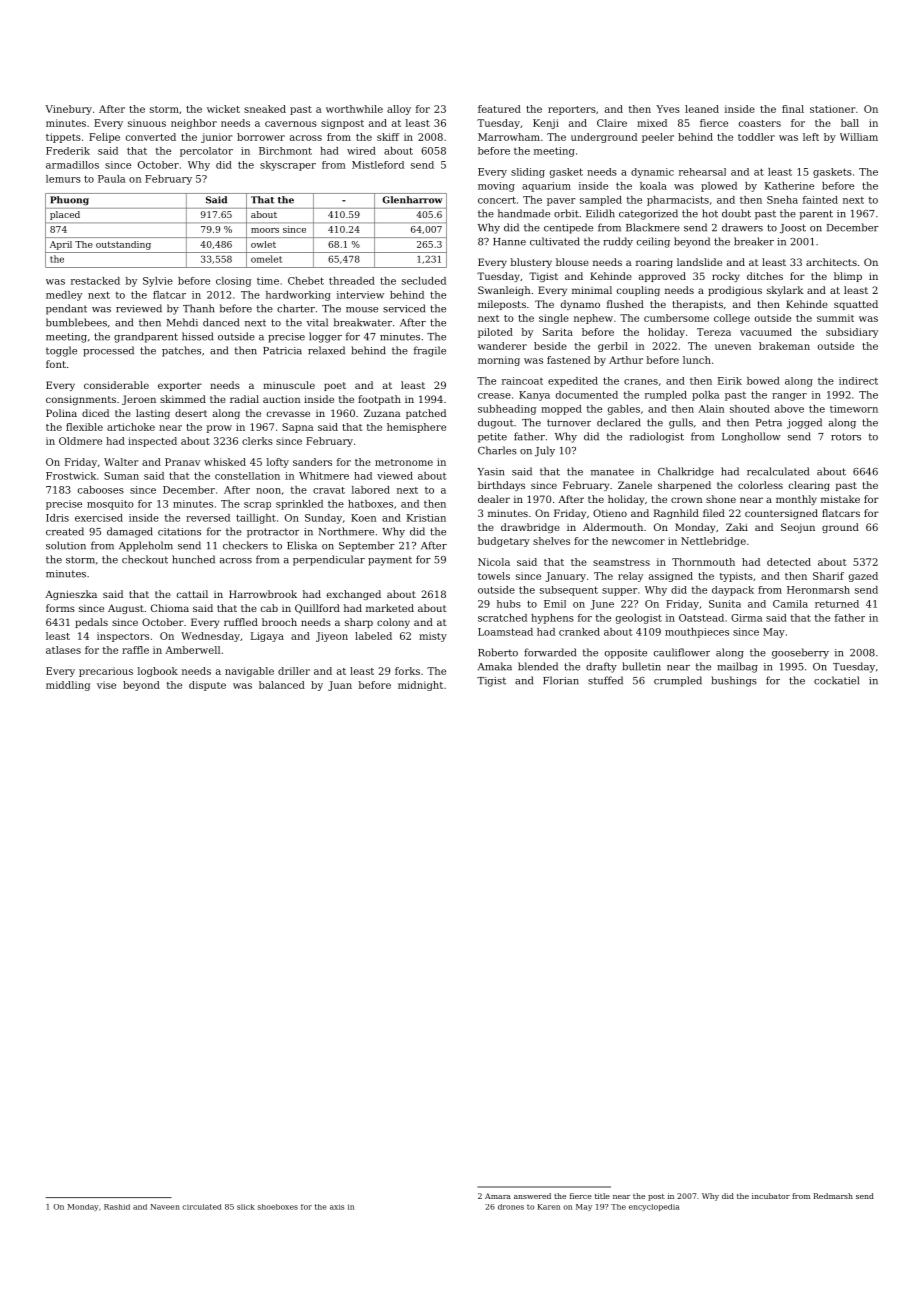 This screenshot has height=1308, width=924. Describe the element at coordinates (180, 386) in the screenshot. I see `exporter` at that location.
